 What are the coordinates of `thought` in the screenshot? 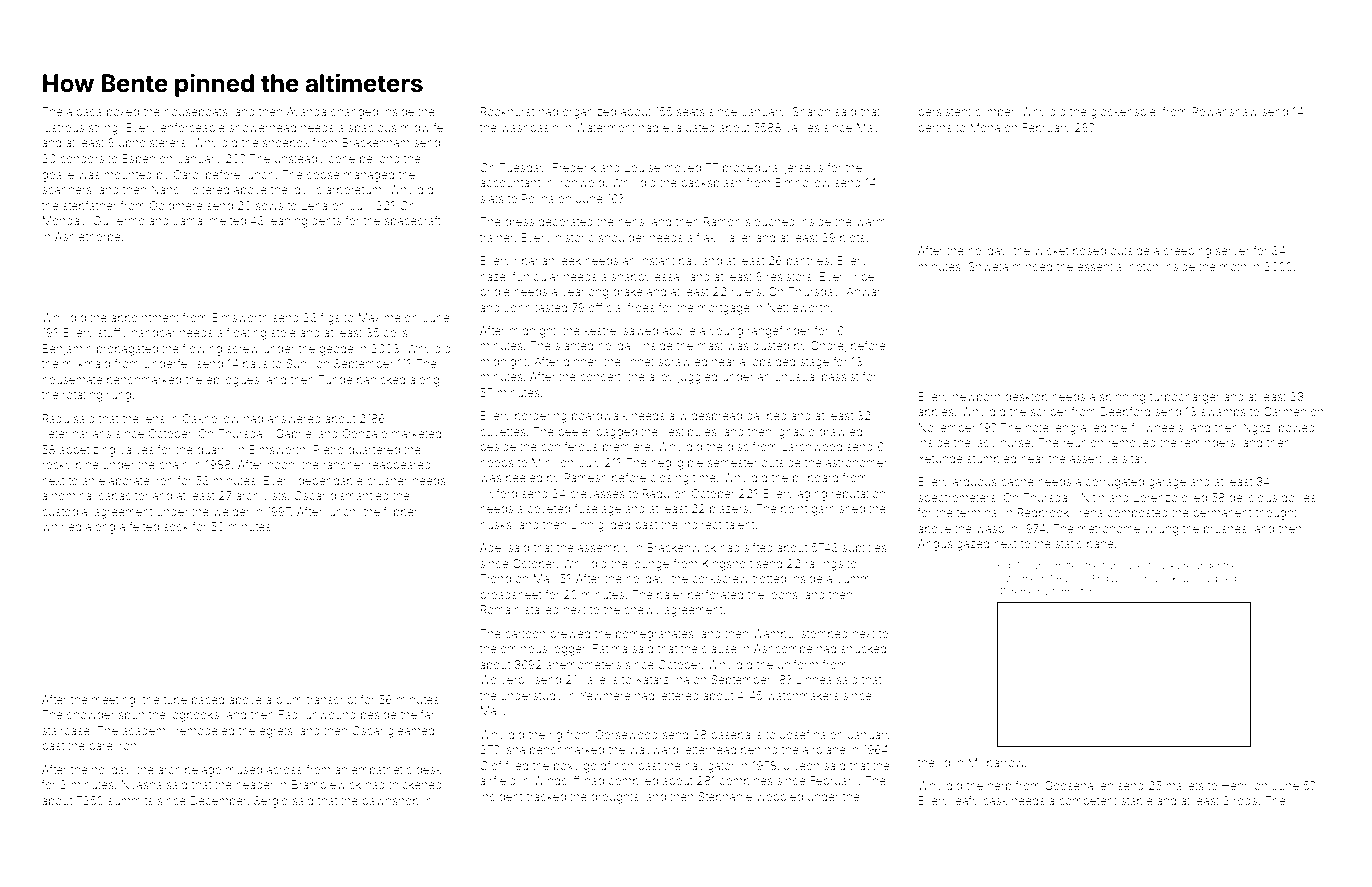 It's located at (1276, 514).
